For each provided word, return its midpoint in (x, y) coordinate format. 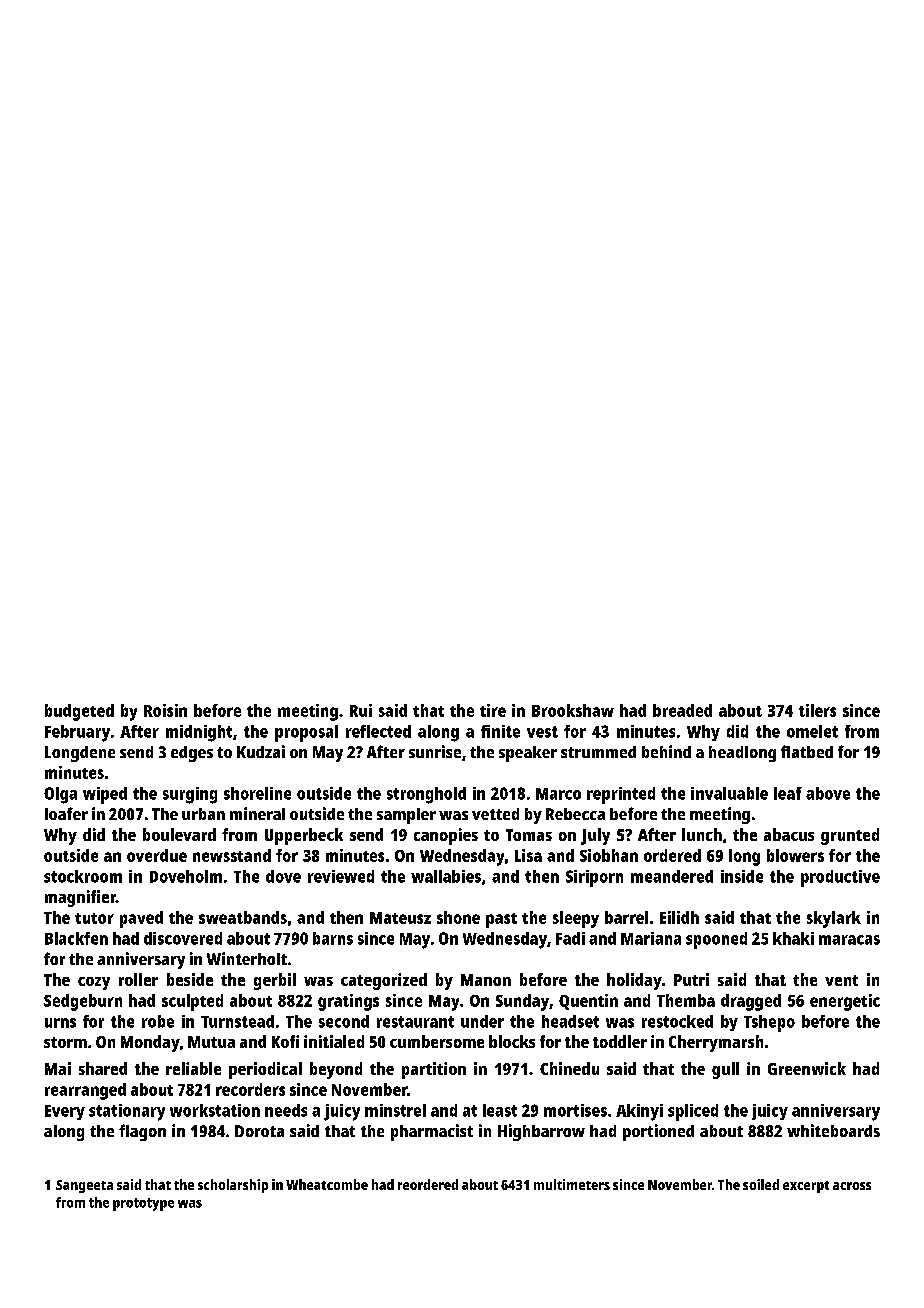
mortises (575, 1110)
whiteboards (833, 1130)
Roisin (165, 710)
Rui (361, 710)
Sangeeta (84, 1186)
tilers (817, 710)
